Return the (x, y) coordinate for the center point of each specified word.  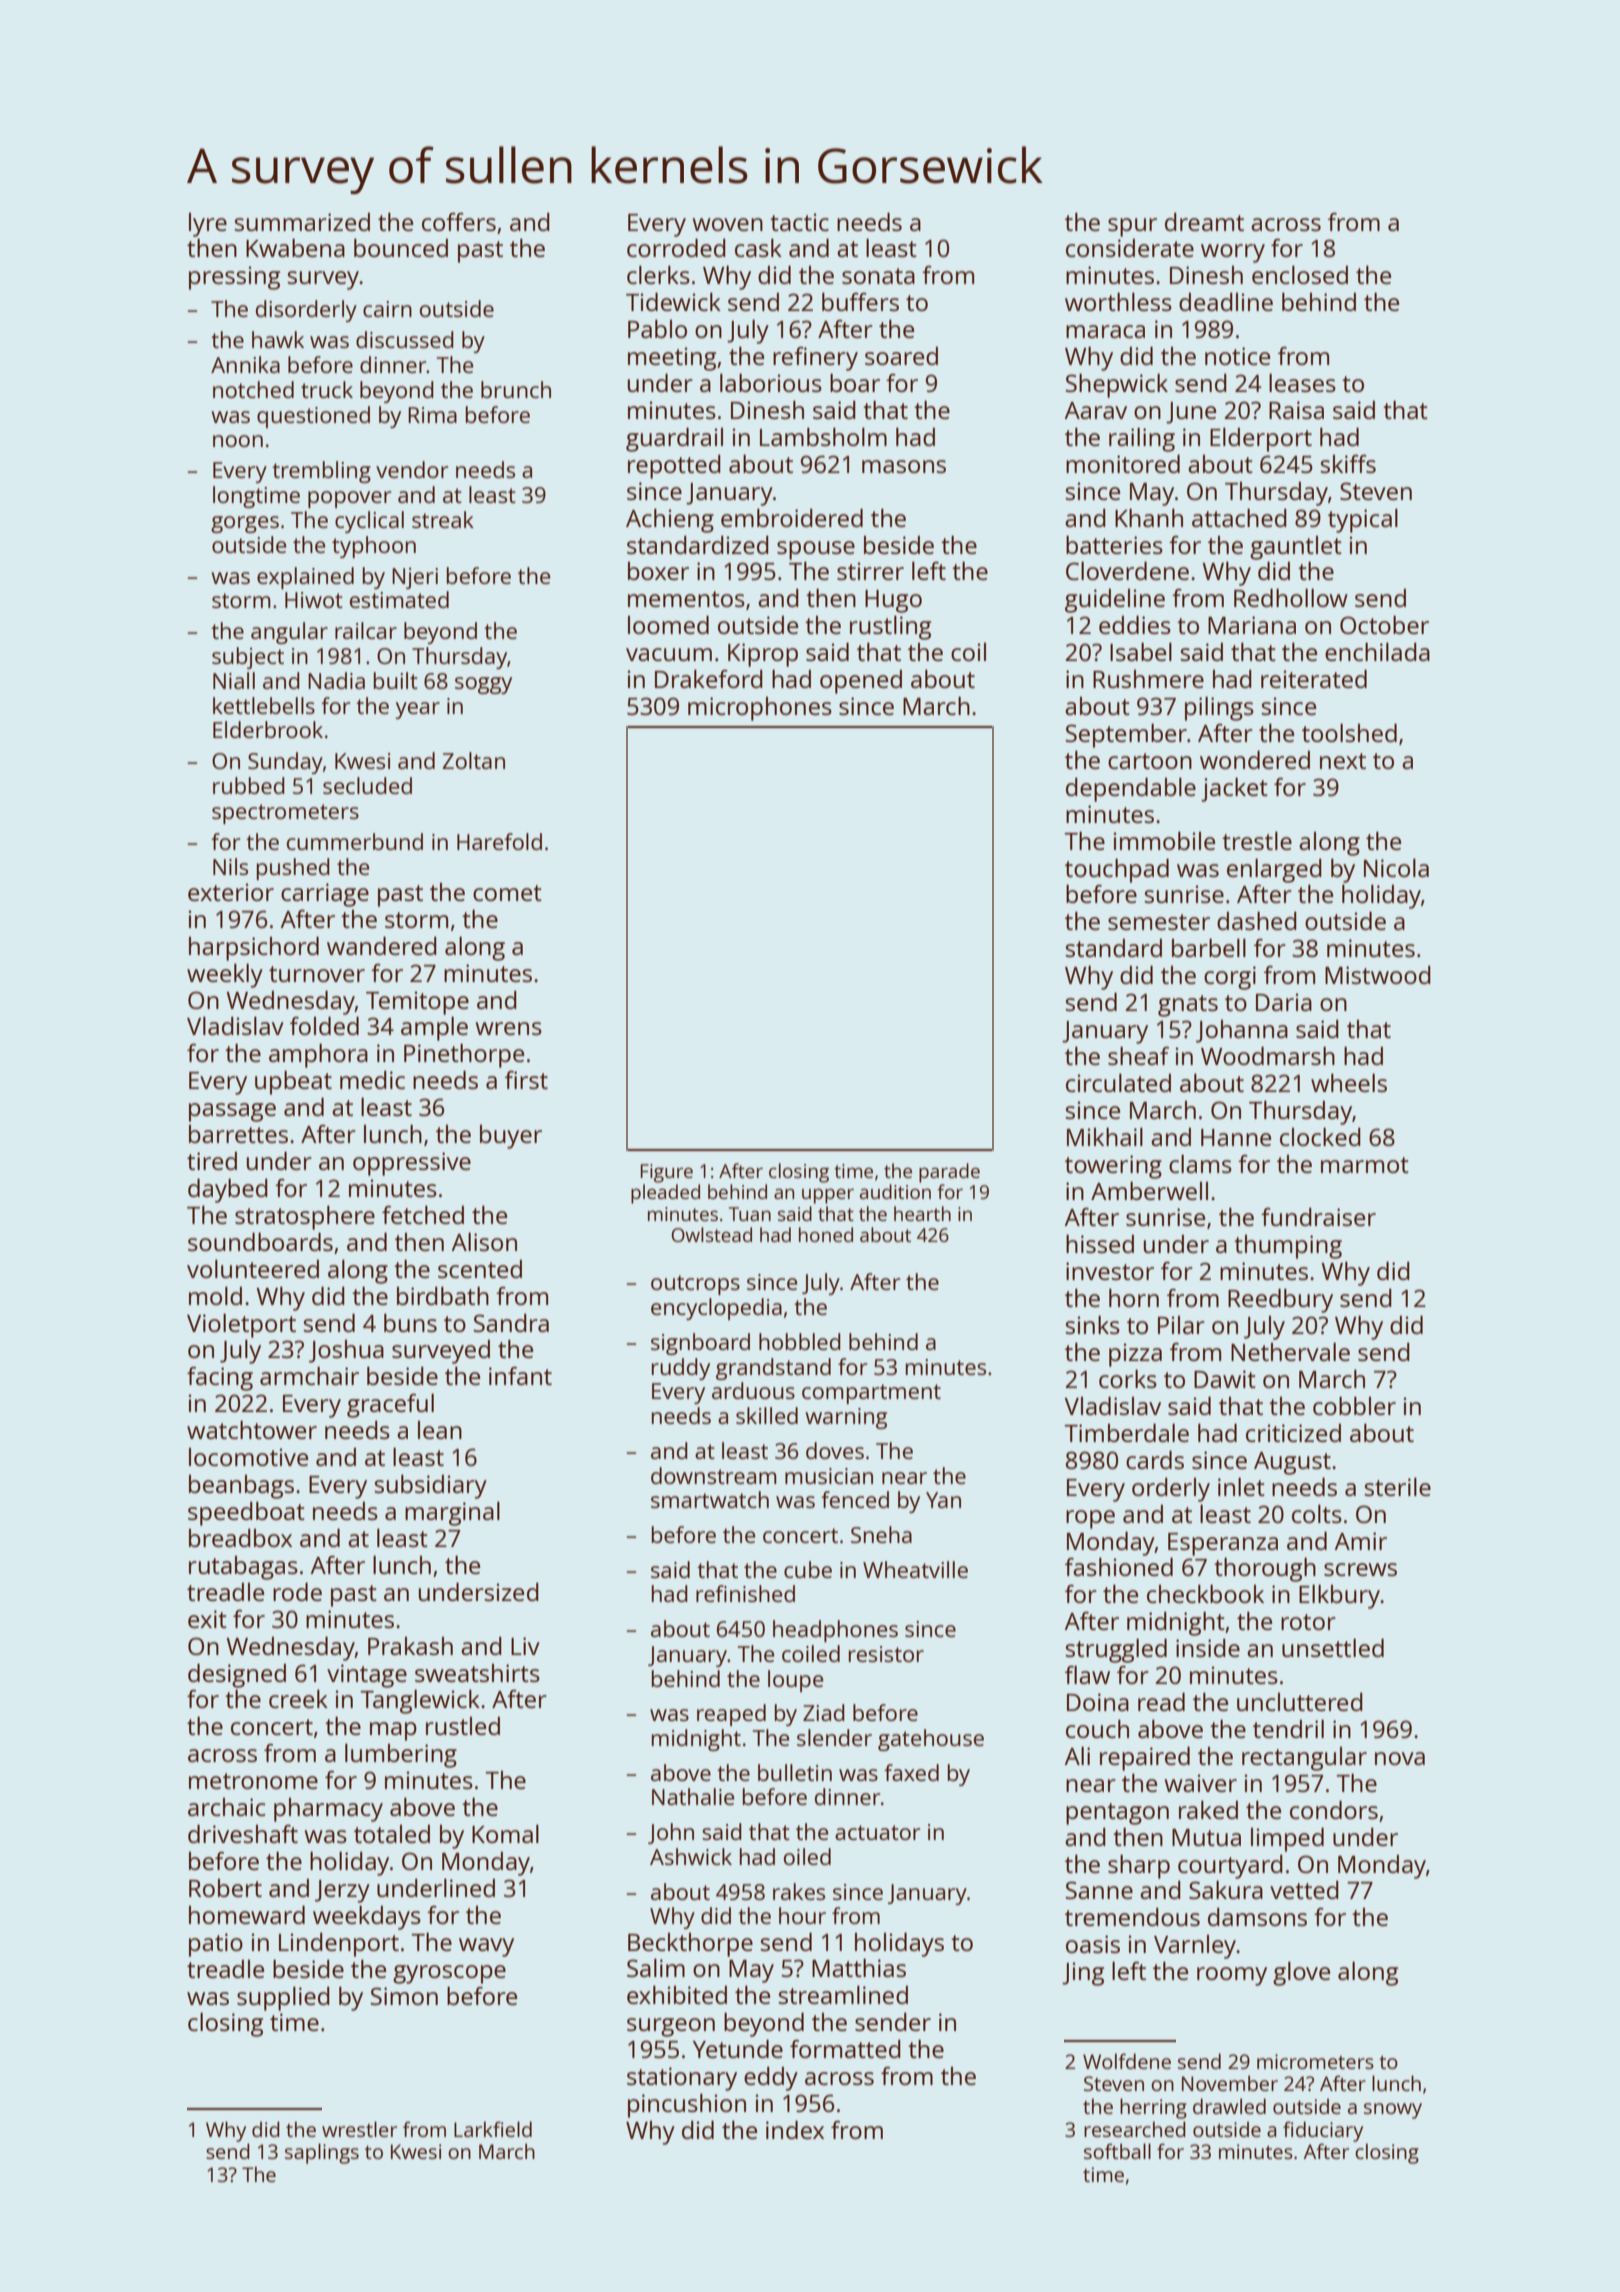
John (671, 1833)
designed (237, 1675)
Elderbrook (268, 729)
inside (1208, 1647)
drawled (1229, 2106)
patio (216, 1945)
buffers (860, 301)
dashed (1257, 920)
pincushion (687, 2105)
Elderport (1261, 439)
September (1126, 735)
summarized (302, 222)
